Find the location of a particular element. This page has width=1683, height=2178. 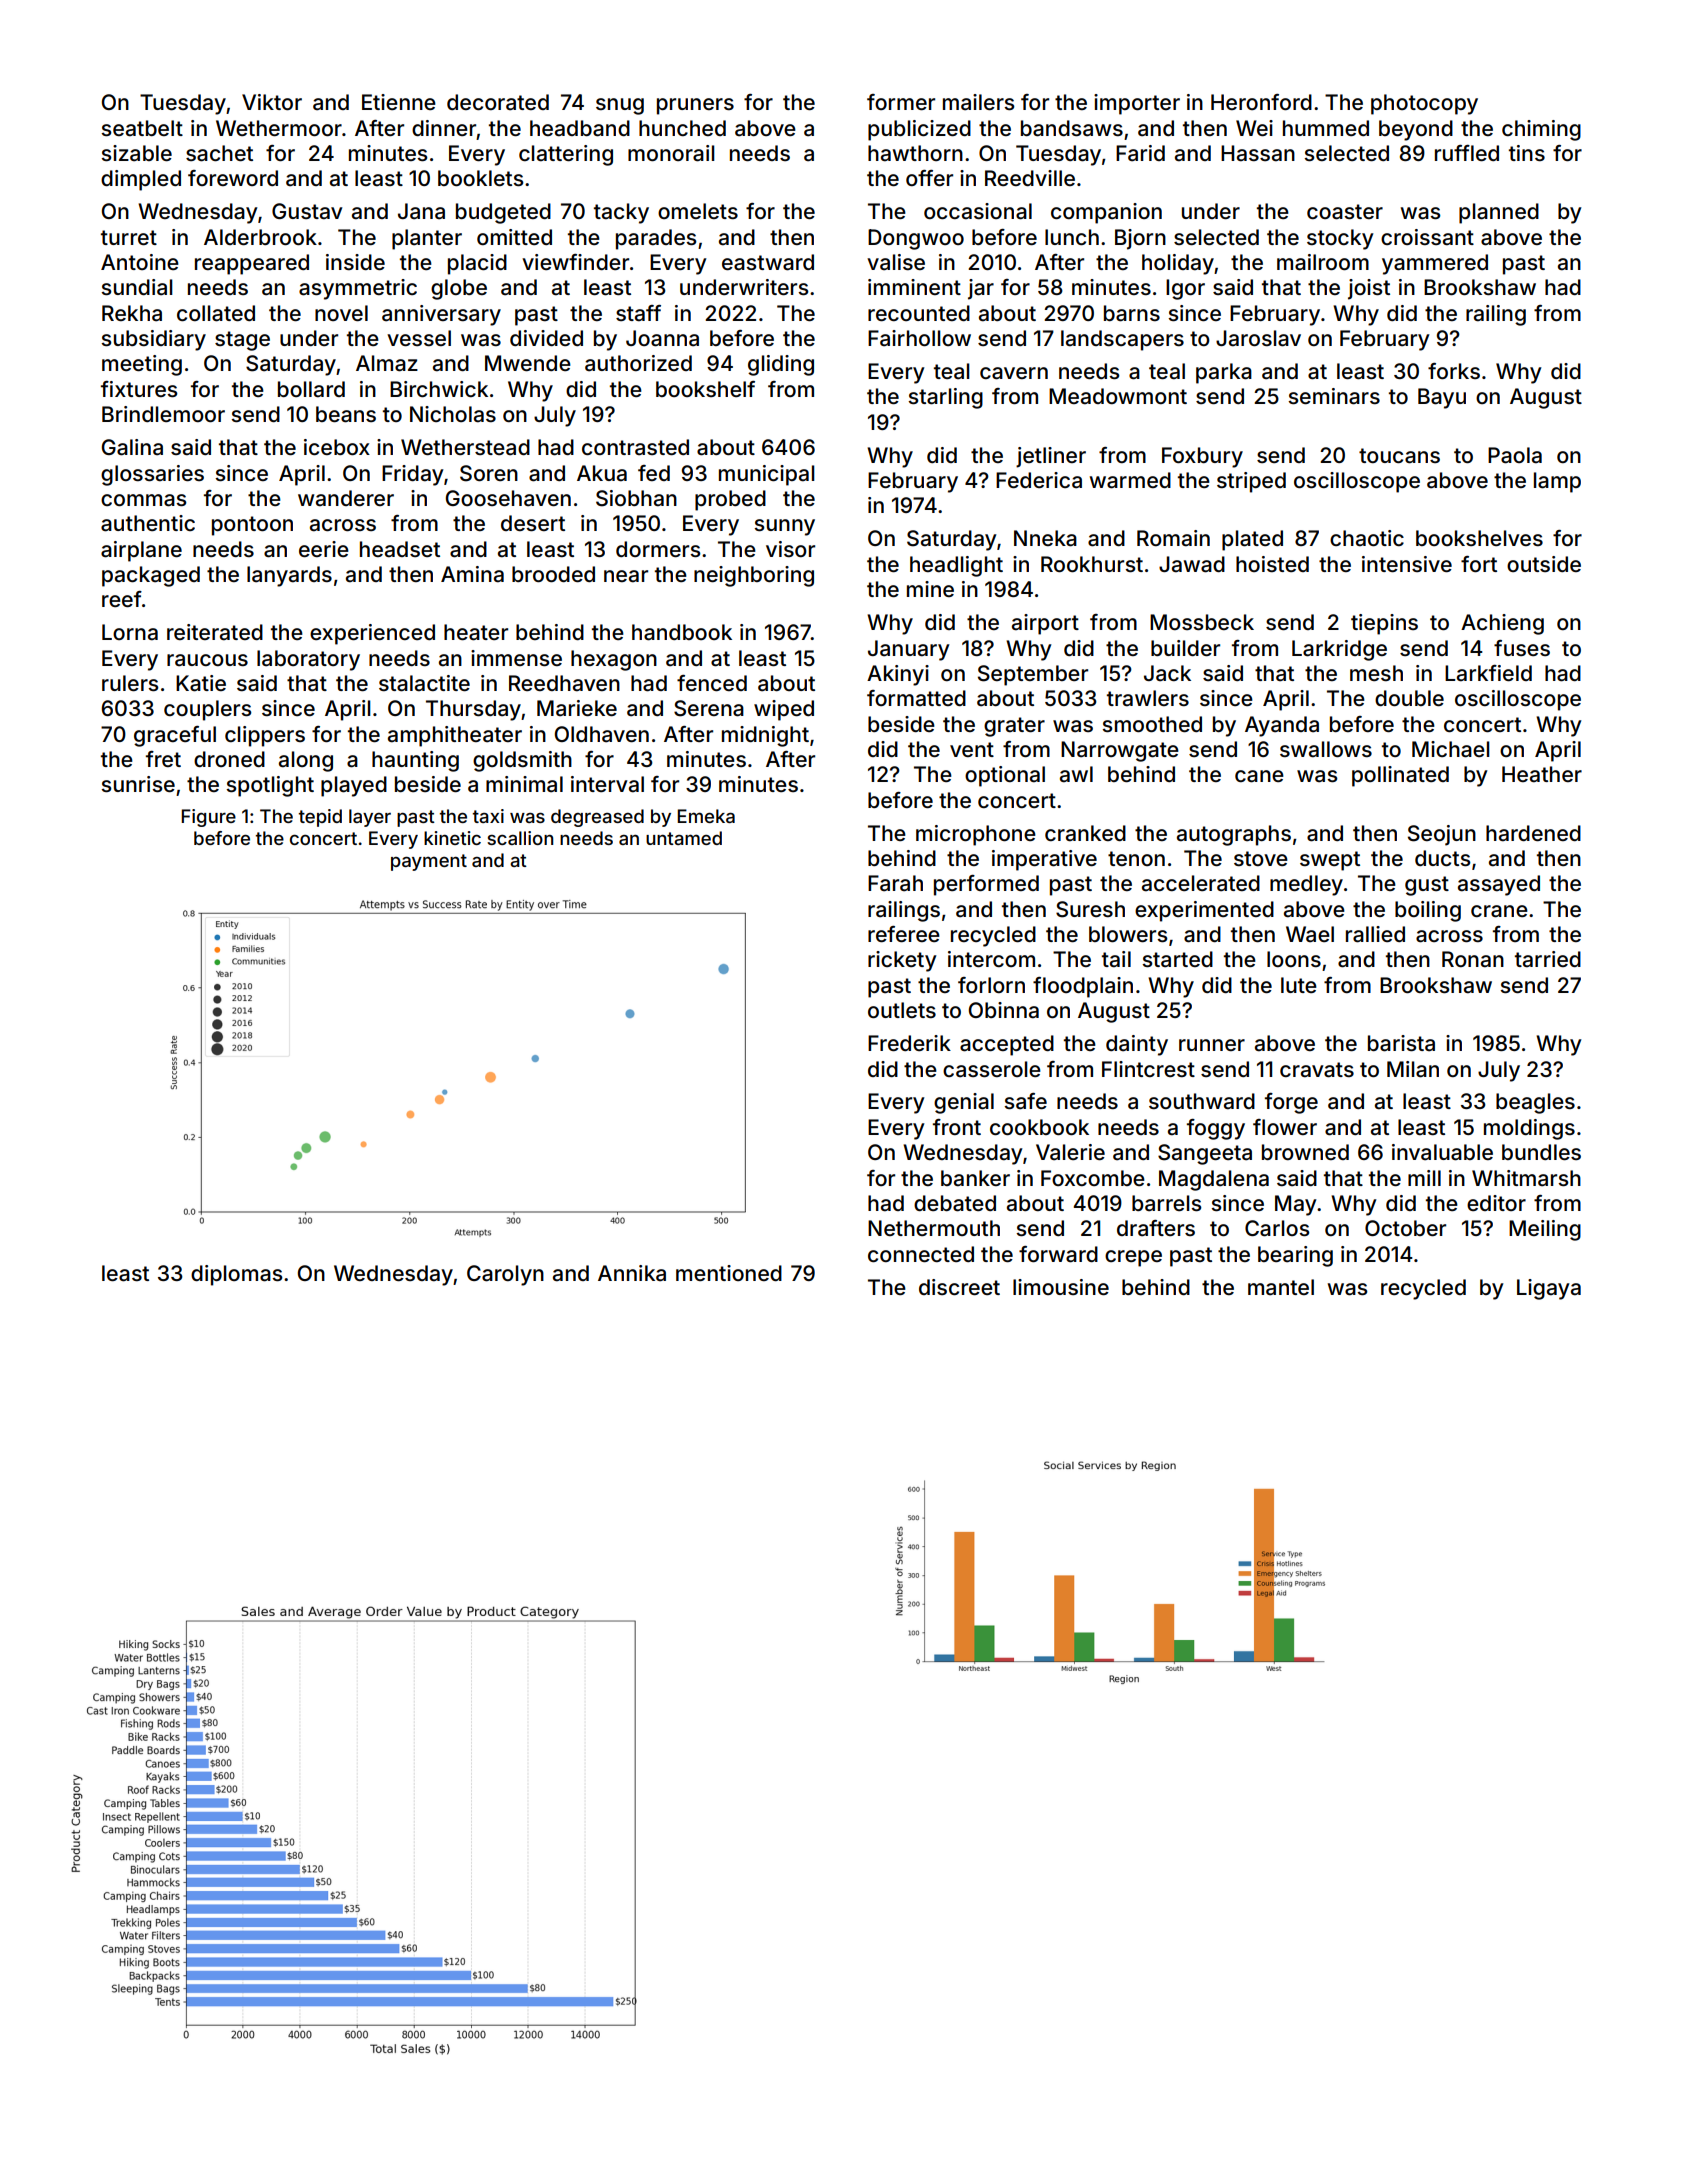

pruners is located at coordinates (695, 106).
